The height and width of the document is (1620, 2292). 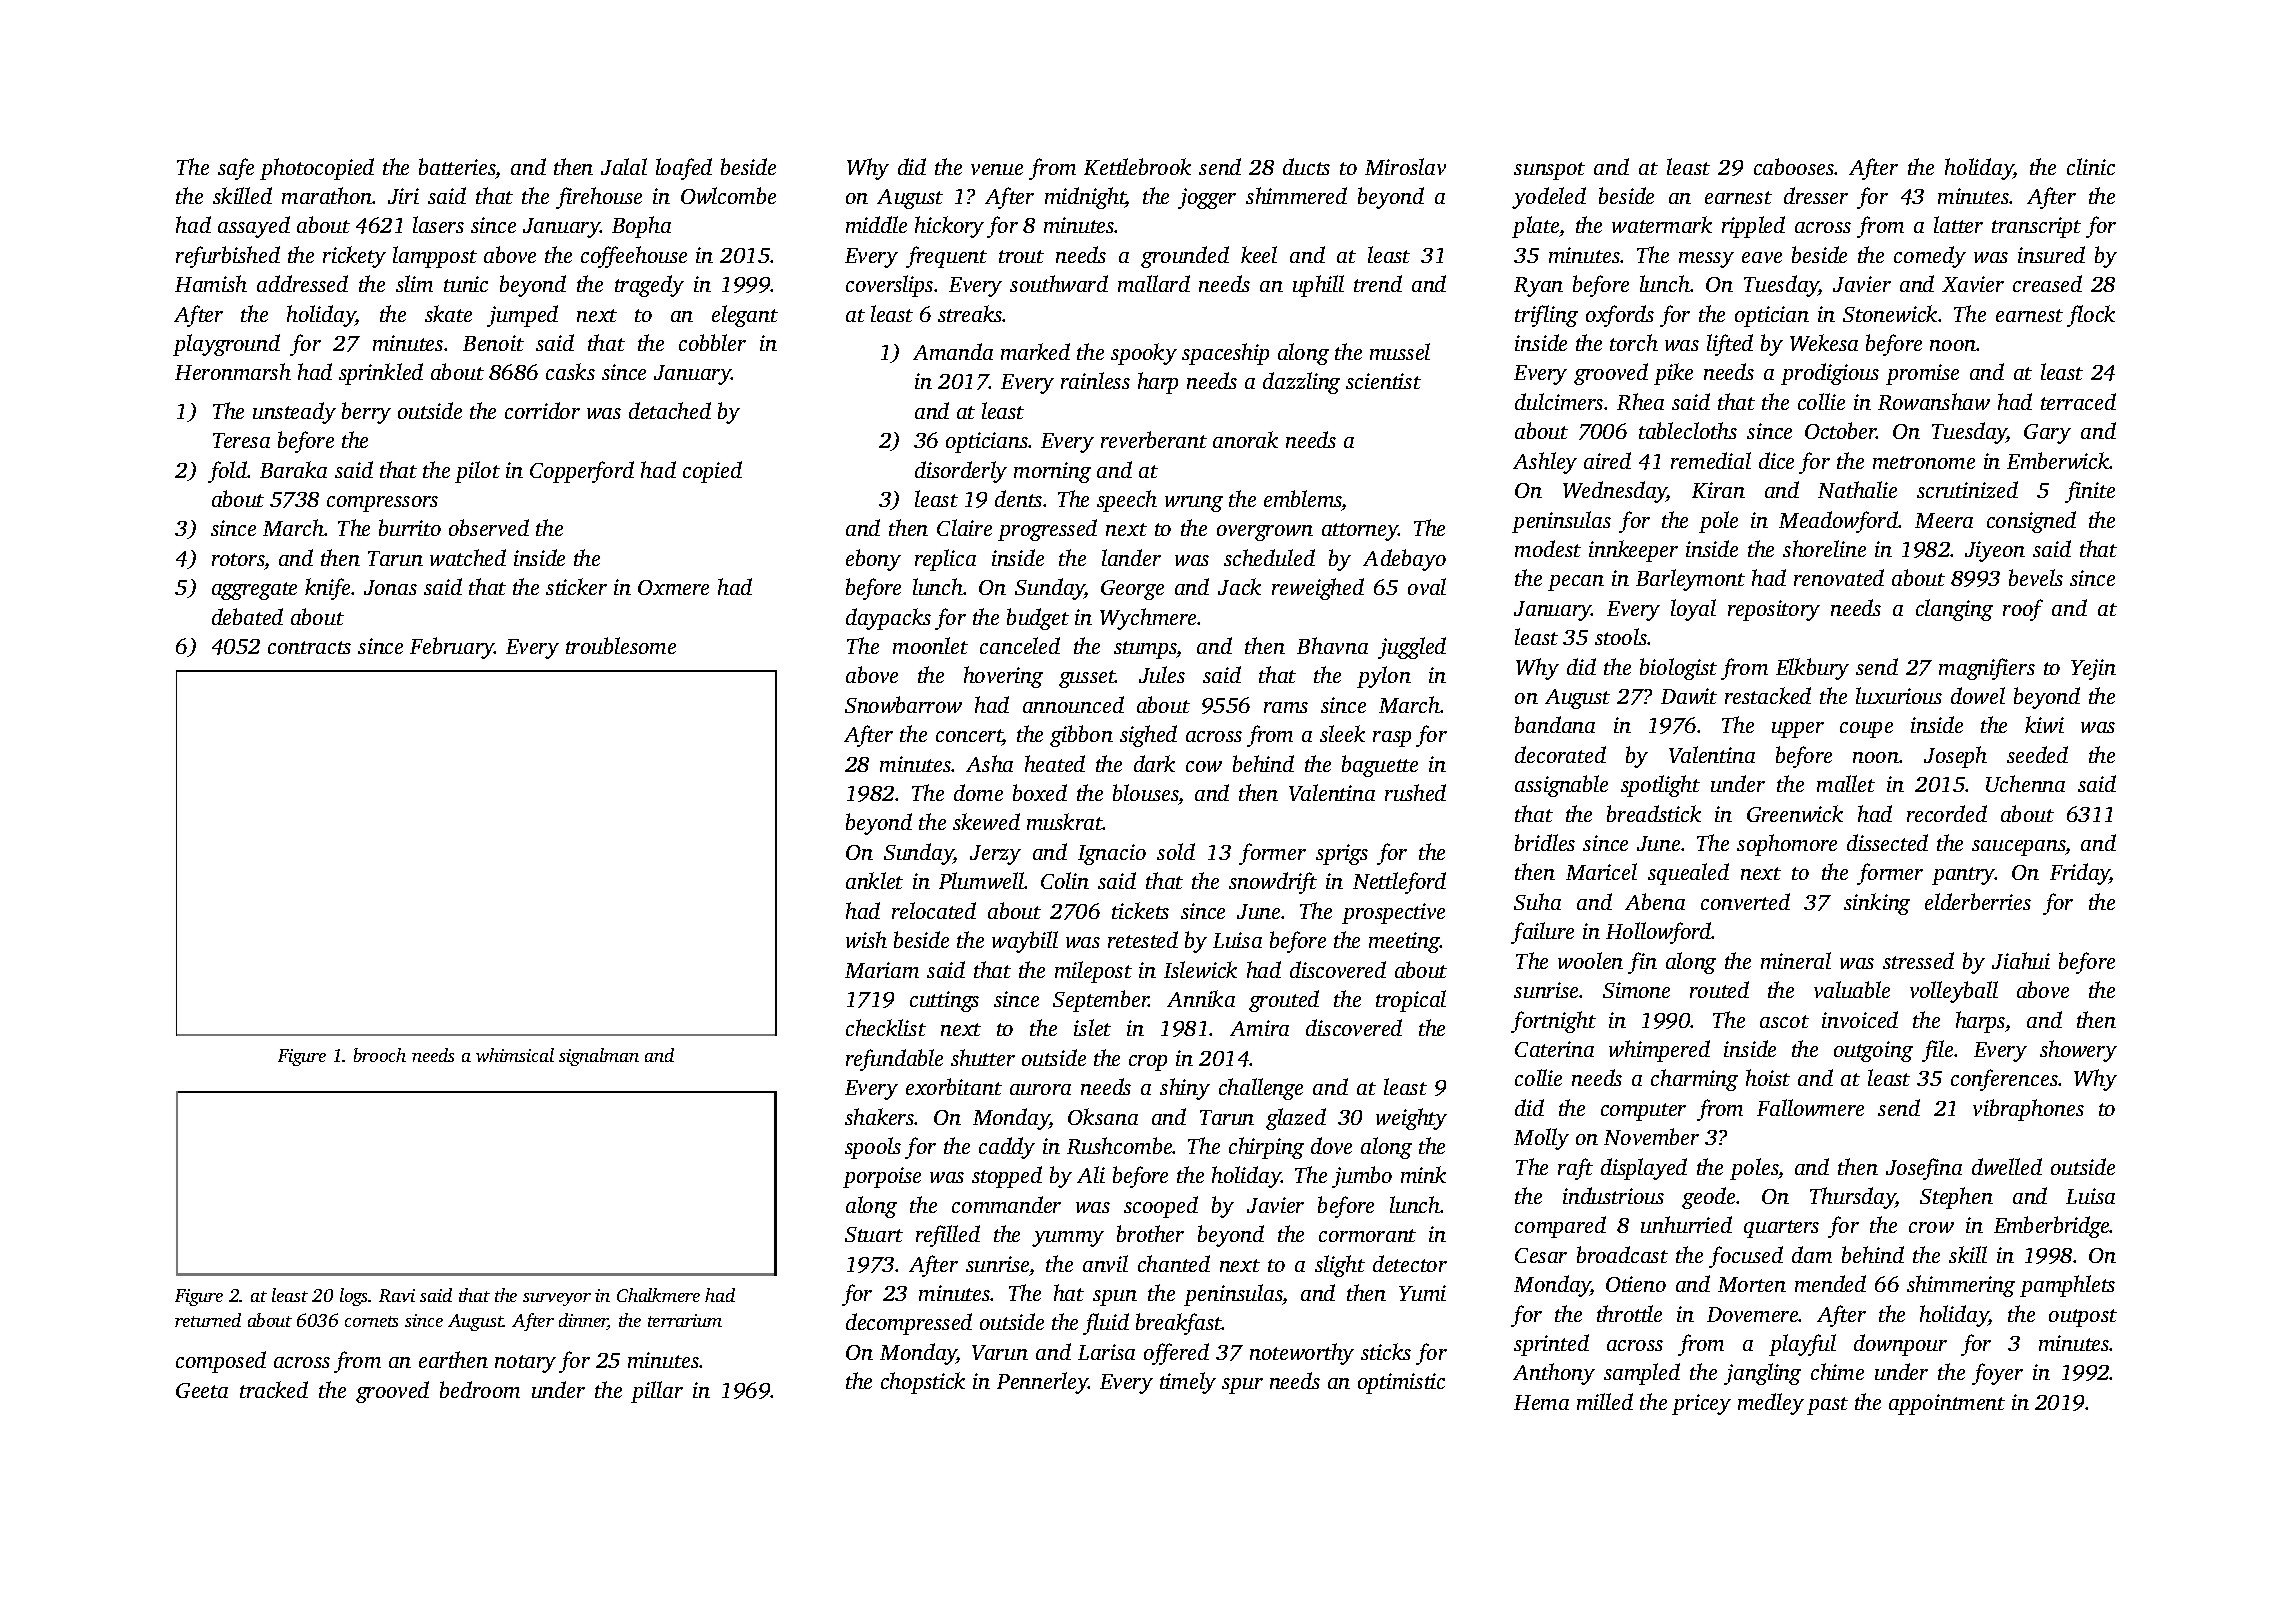 What do you see at coordinates (236, 169) in the document?
I see `safe` at bounding box center [236, 169].
